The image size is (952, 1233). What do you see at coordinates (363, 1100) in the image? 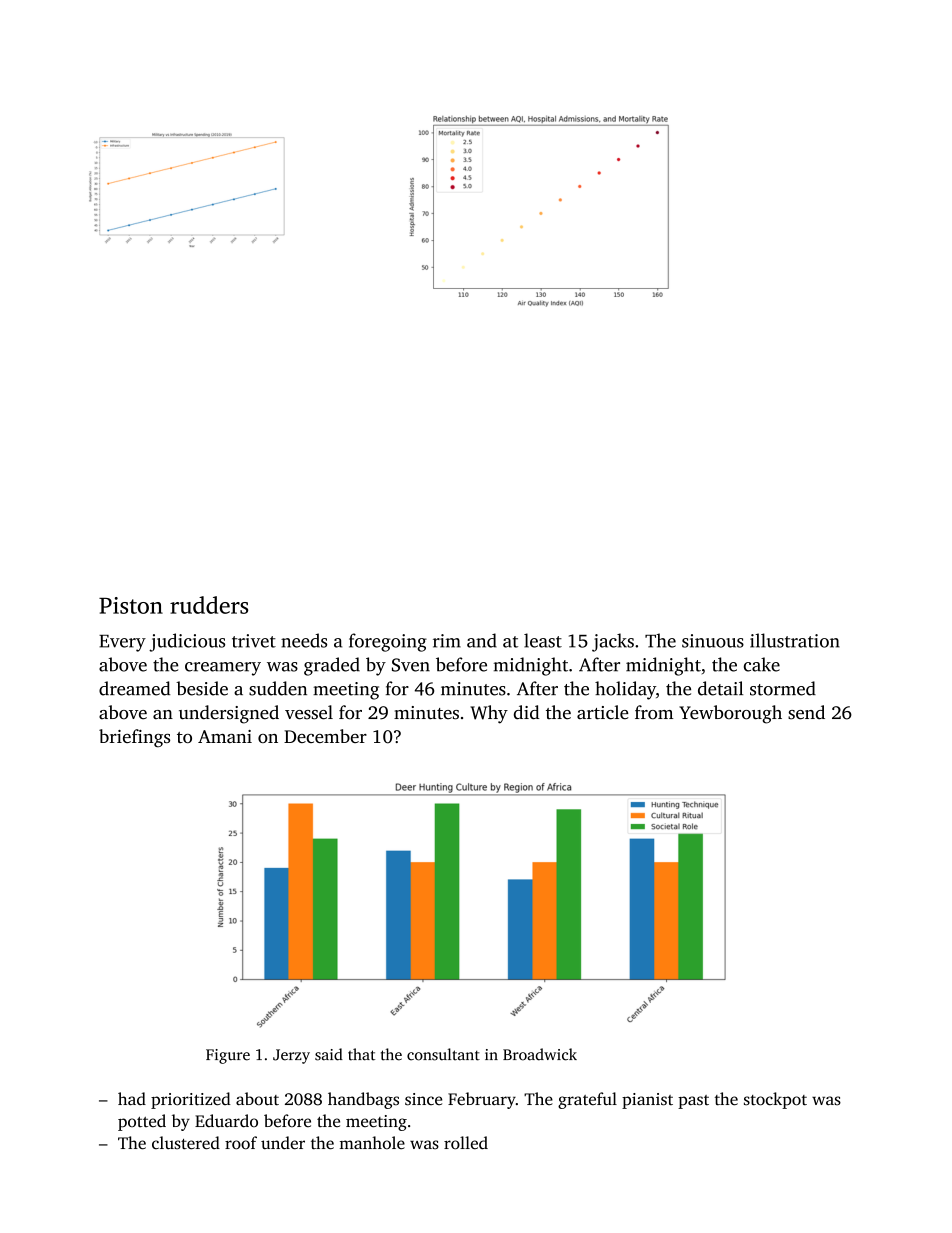
I see `handbags` at bounding box center [363, 1100].
